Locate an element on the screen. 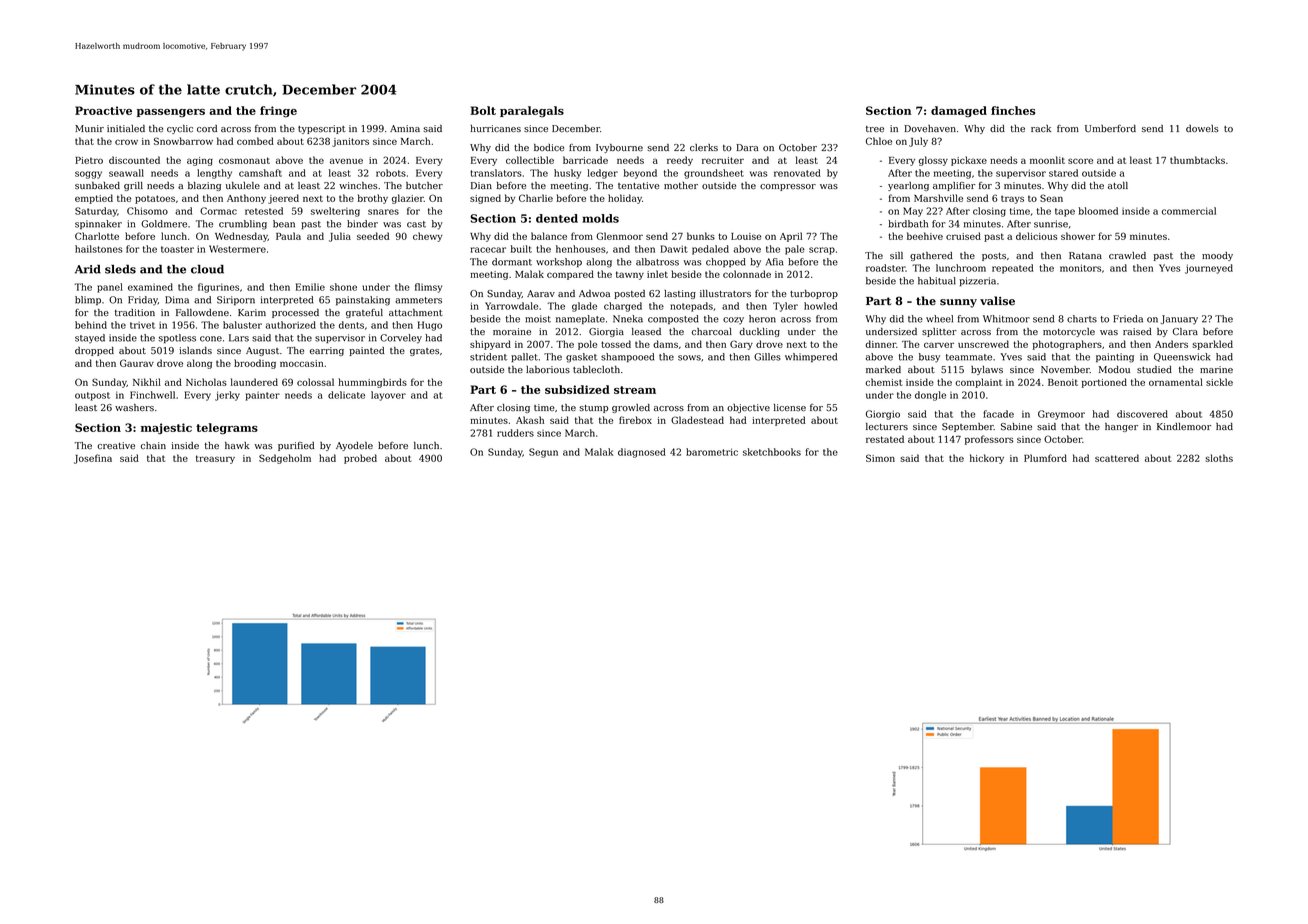 This screenshot has width=1308, height=924. holiday is located at coordinates (625, 199).
